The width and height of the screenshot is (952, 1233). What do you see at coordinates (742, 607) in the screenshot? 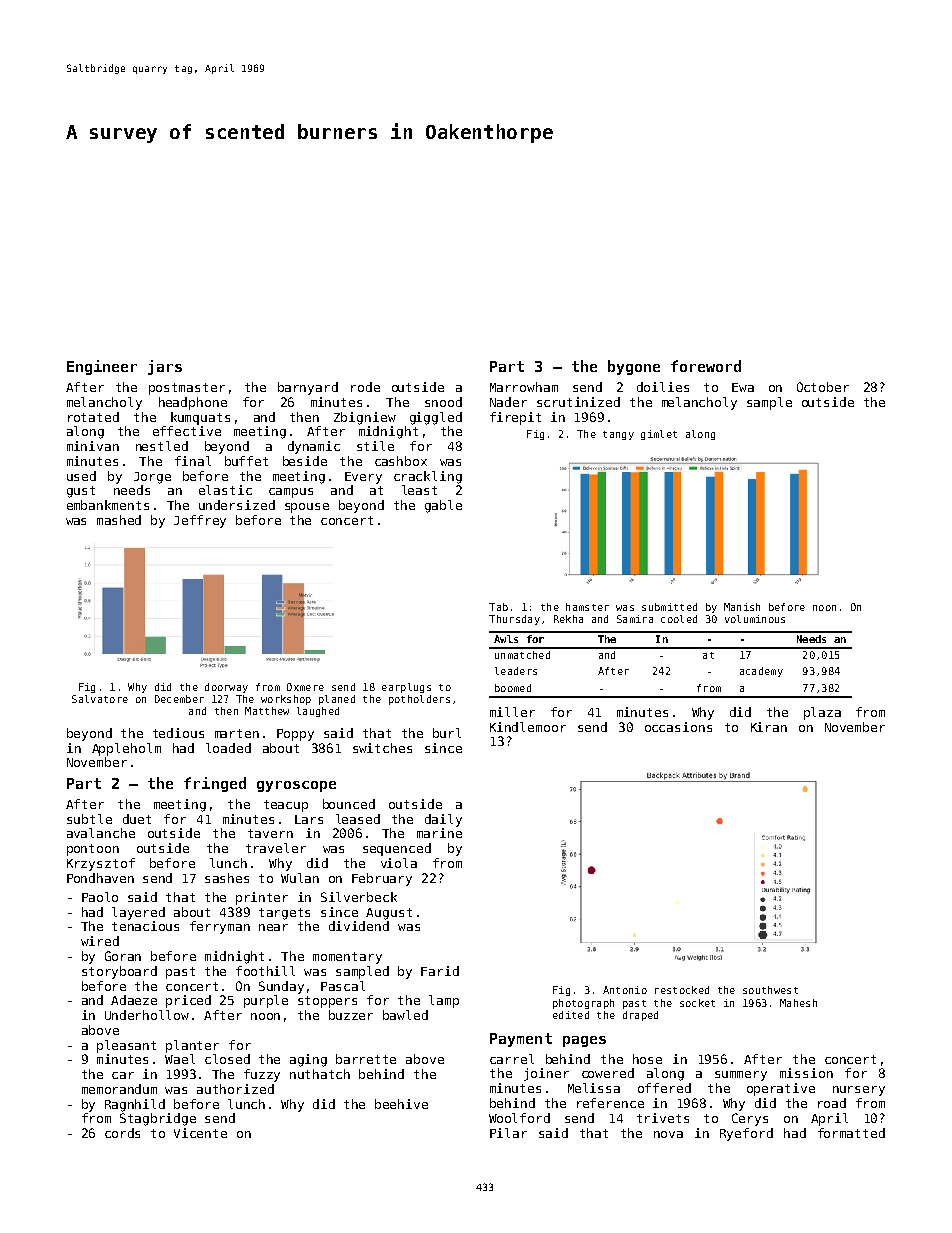
I see `Manish` at bounding box center [742, 607].
